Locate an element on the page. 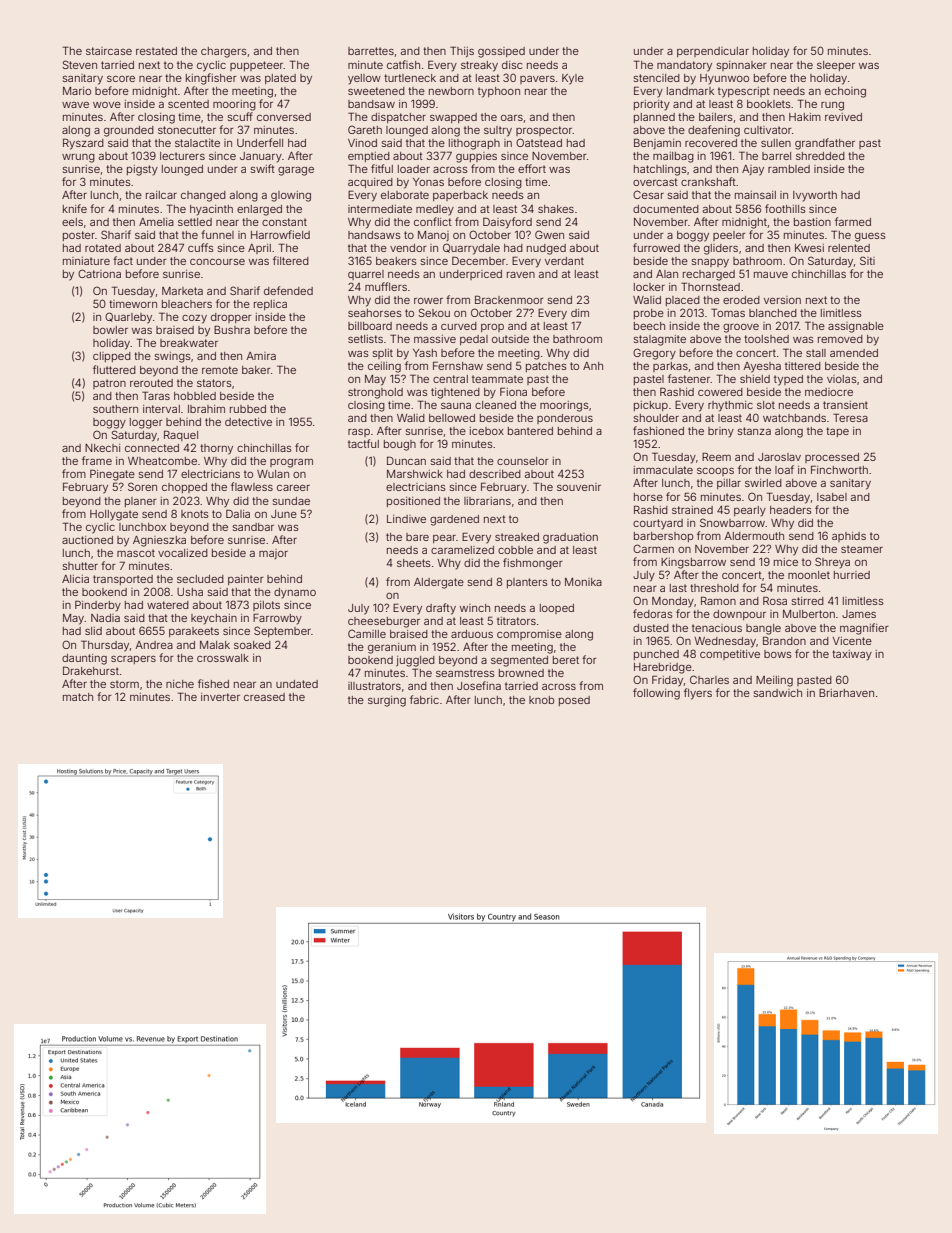 This page has height=1233, width=952. Isabel is located at coordinates (832, 497).
